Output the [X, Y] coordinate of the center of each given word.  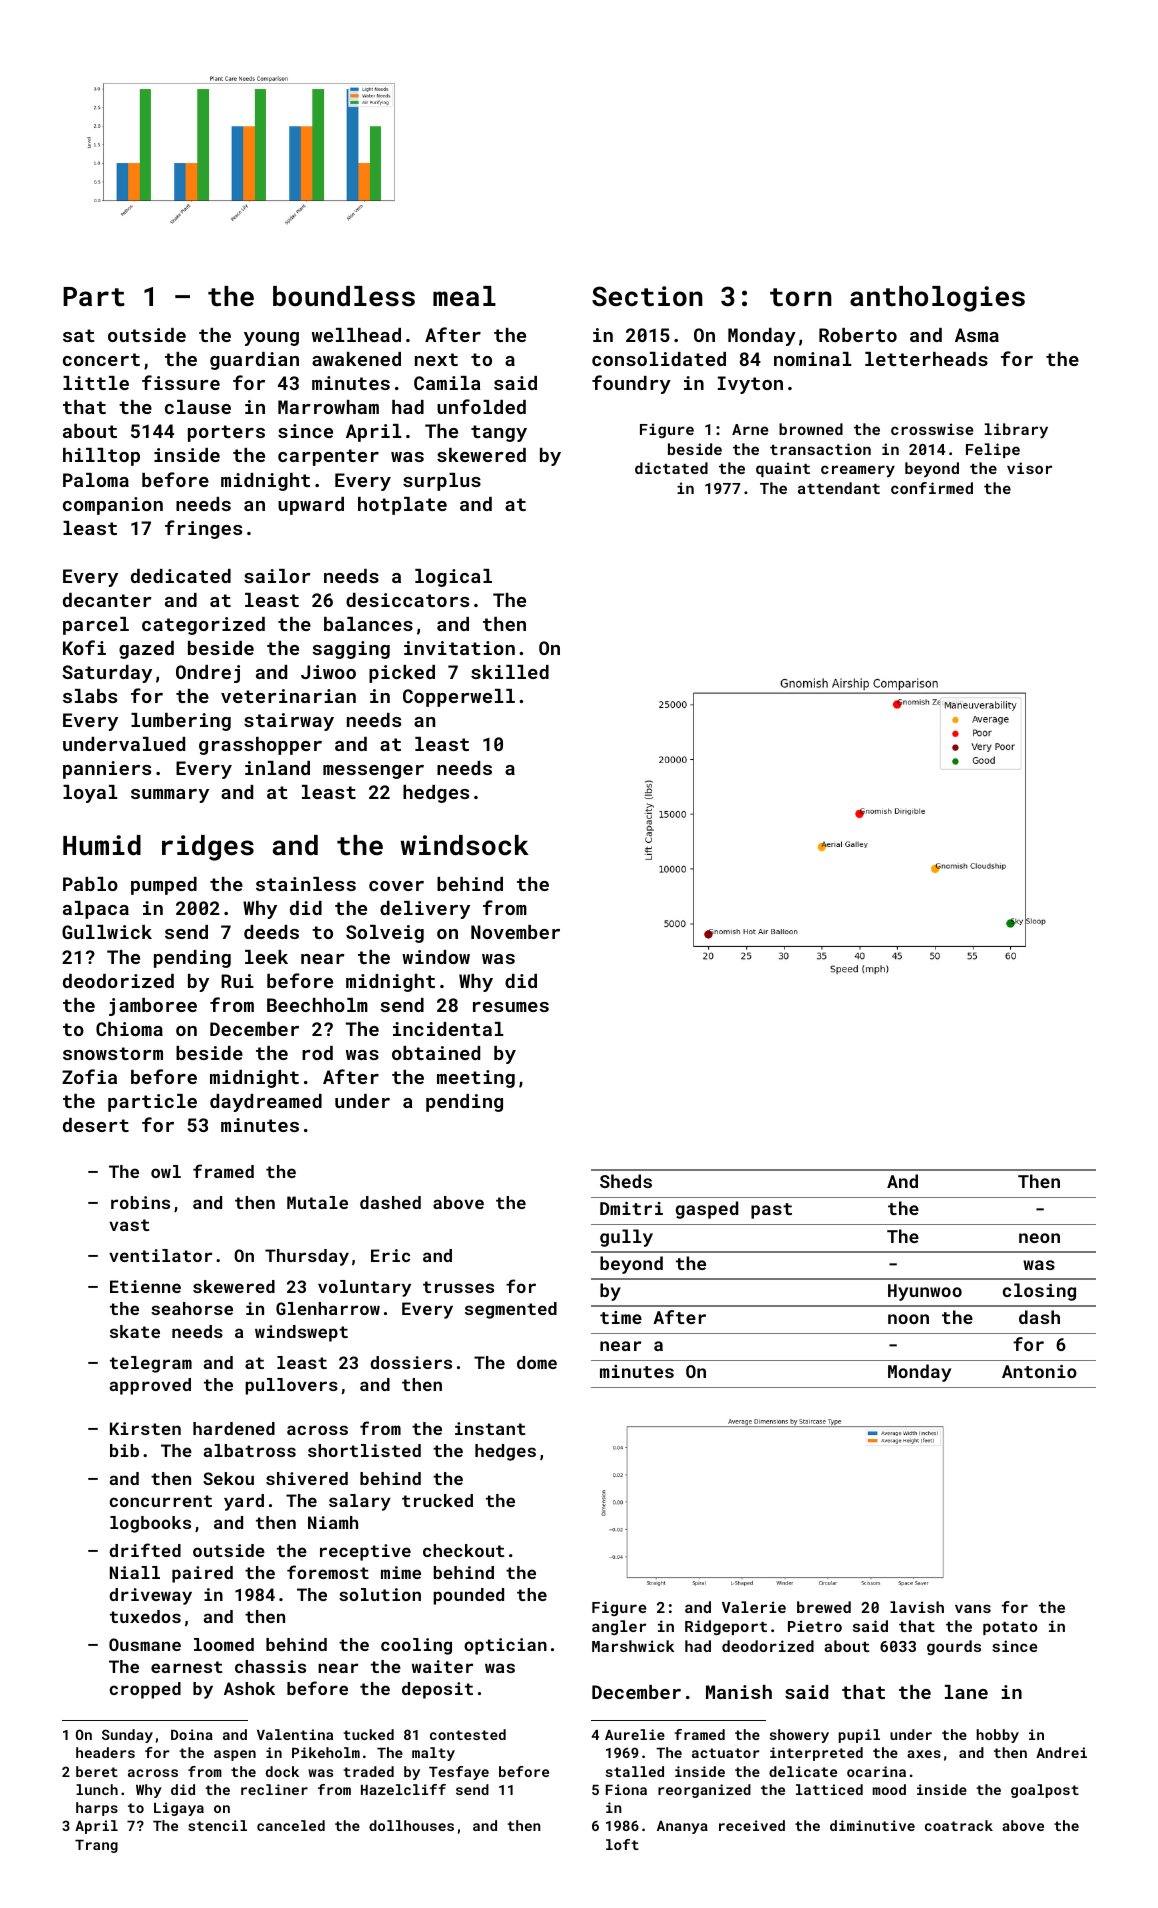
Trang [96, 1846]
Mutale [317, 1202]
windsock [464, 845]
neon [1039, 1238]
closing [1039, 1292]
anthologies [937, 299]
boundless [344, 296]
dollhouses [411, 1825]
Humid [102, 845]
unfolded [481, 406]
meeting [476, 1079]
